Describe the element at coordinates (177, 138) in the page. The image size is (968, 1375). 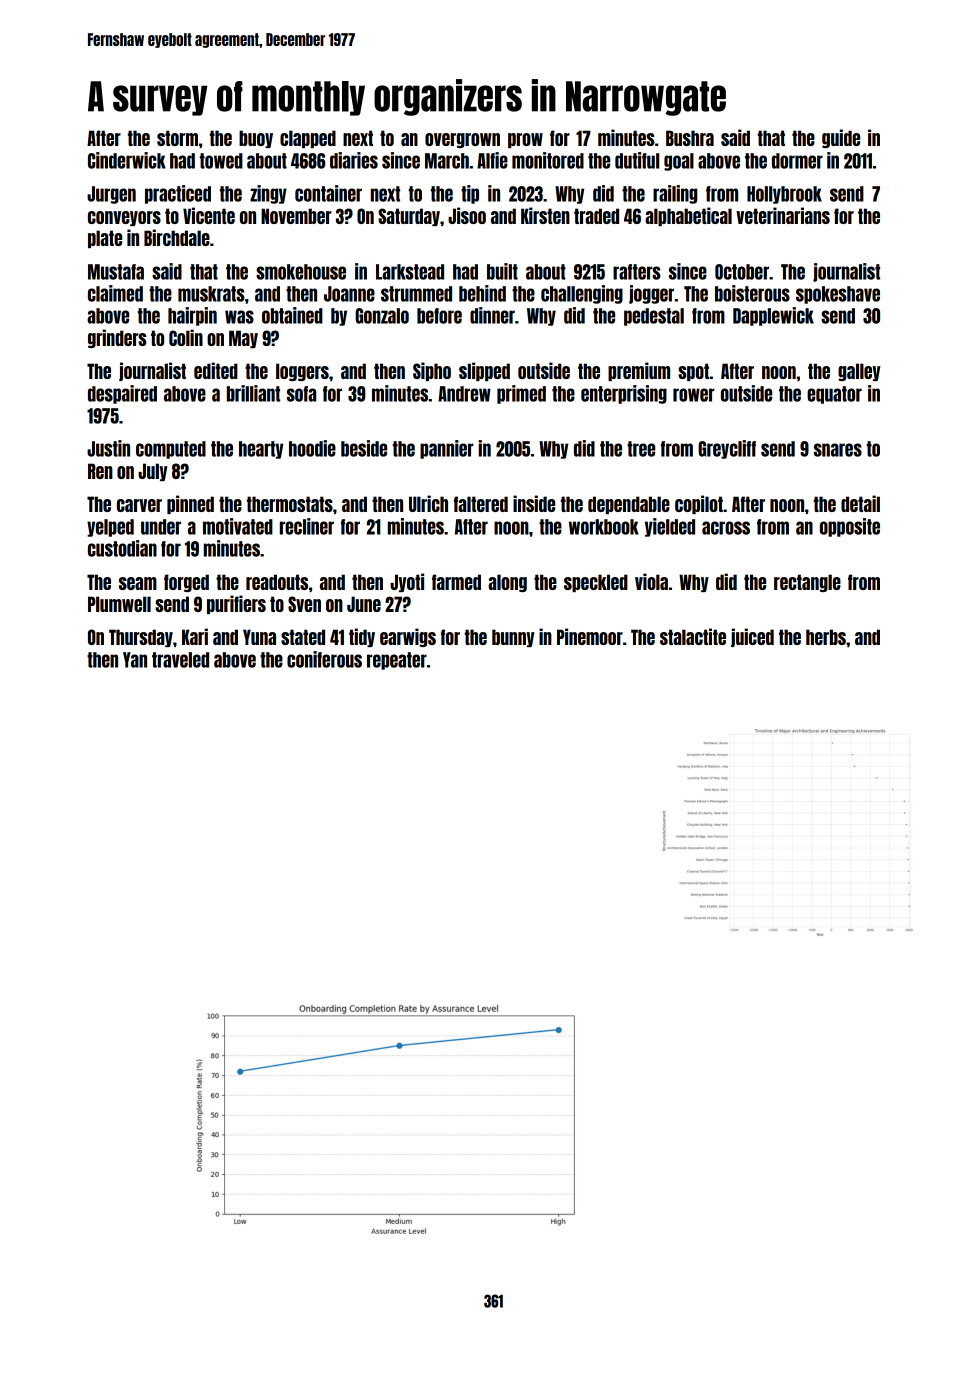
I see `storm` at that location.
